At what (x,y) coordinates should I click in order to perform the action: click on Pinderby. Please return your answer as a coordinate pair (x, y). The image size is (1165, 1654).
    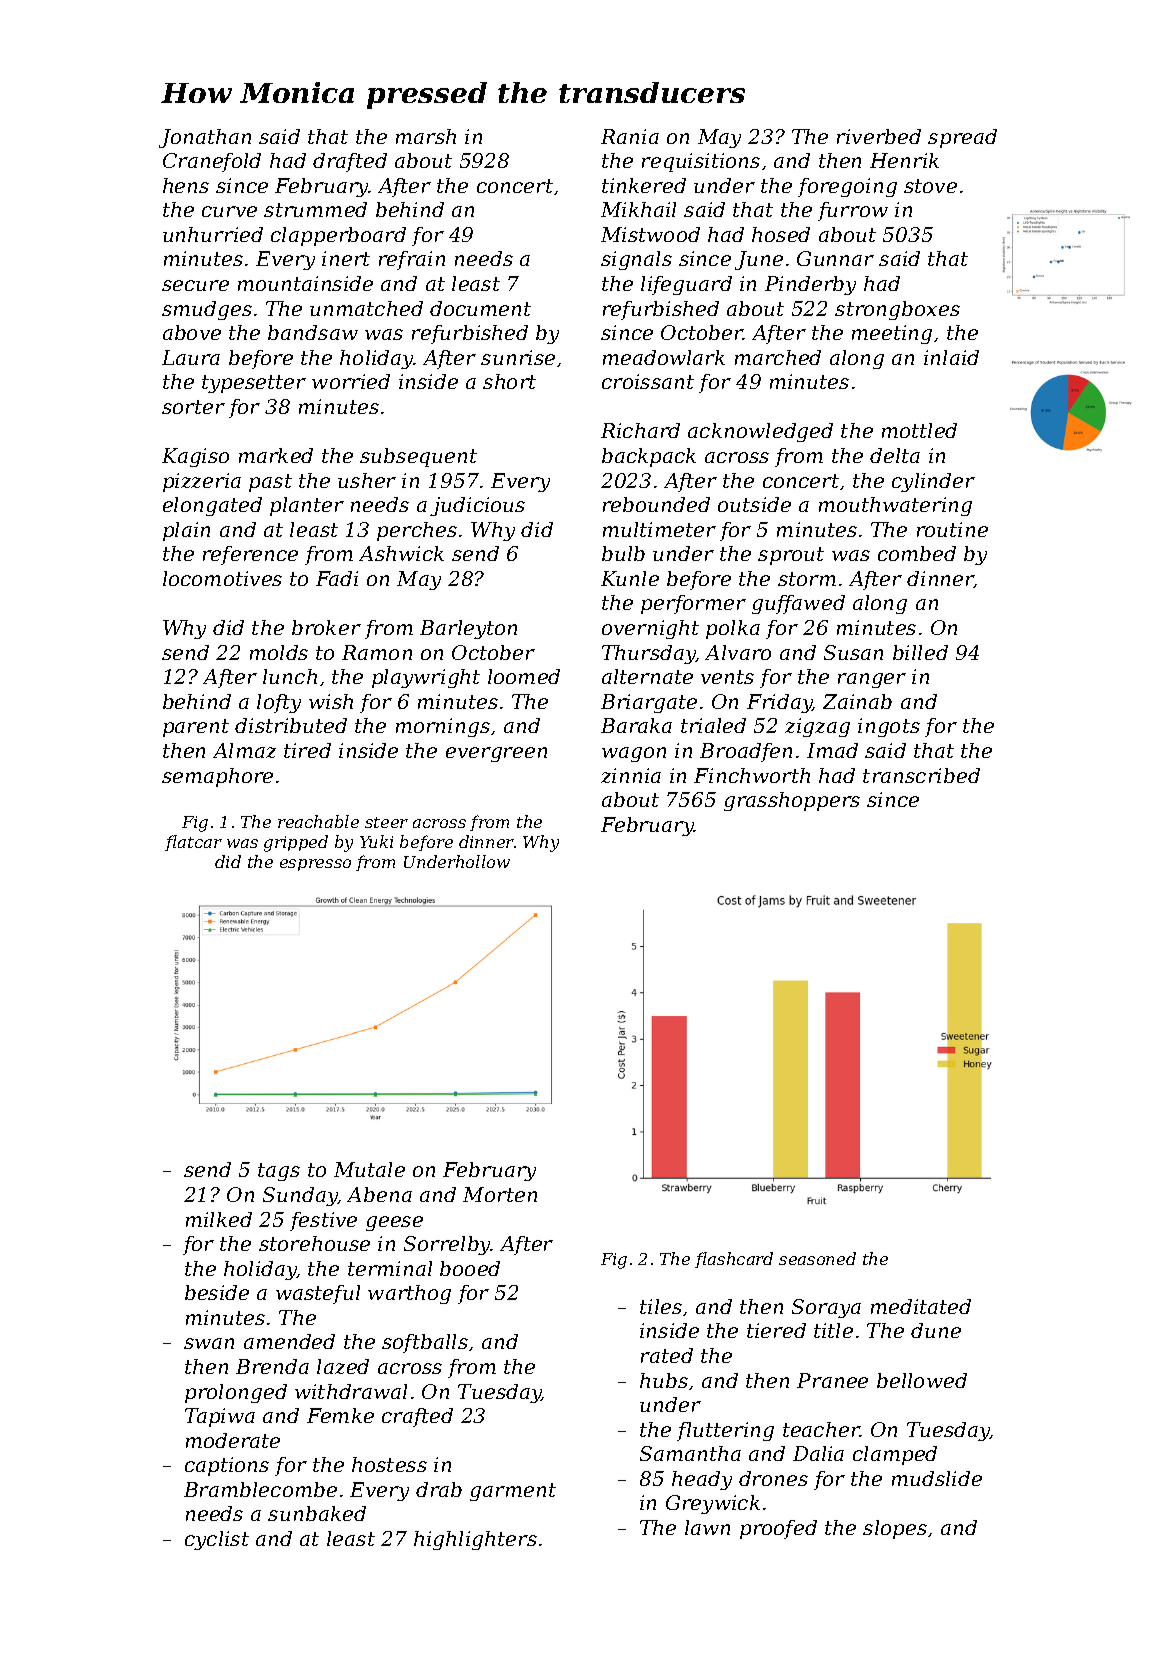
    Looking at the image, I should click on (810, 285).
